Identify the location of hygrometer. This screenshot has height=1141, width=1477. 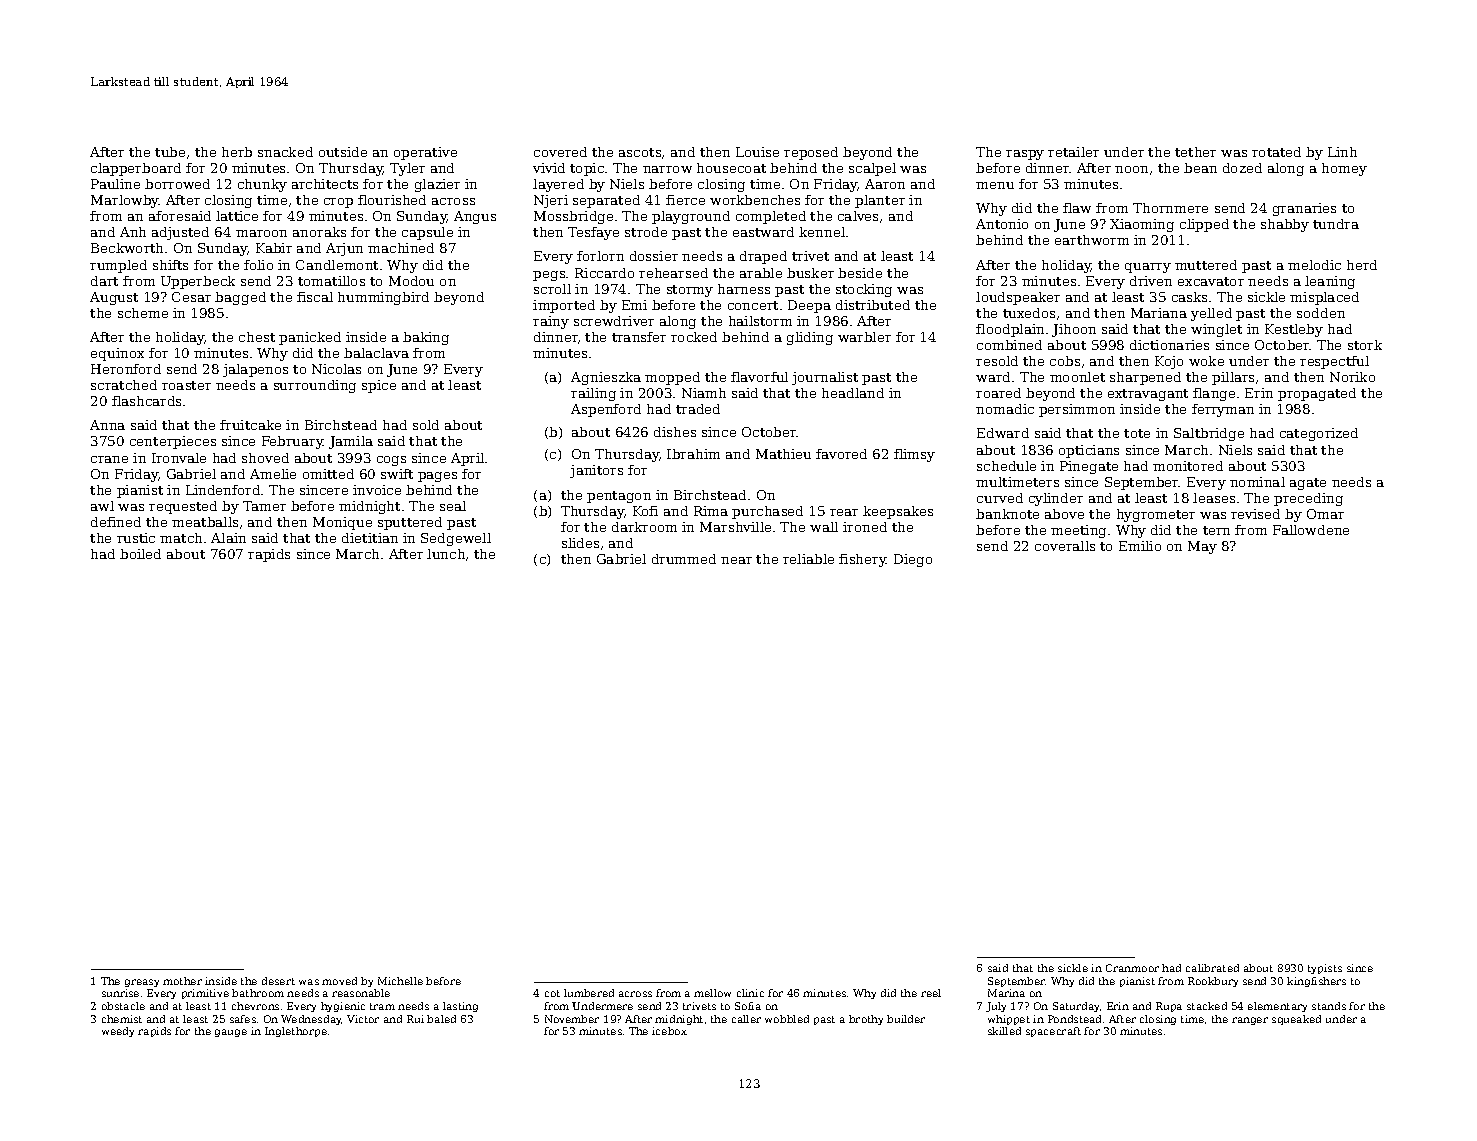
(1156, 515).
